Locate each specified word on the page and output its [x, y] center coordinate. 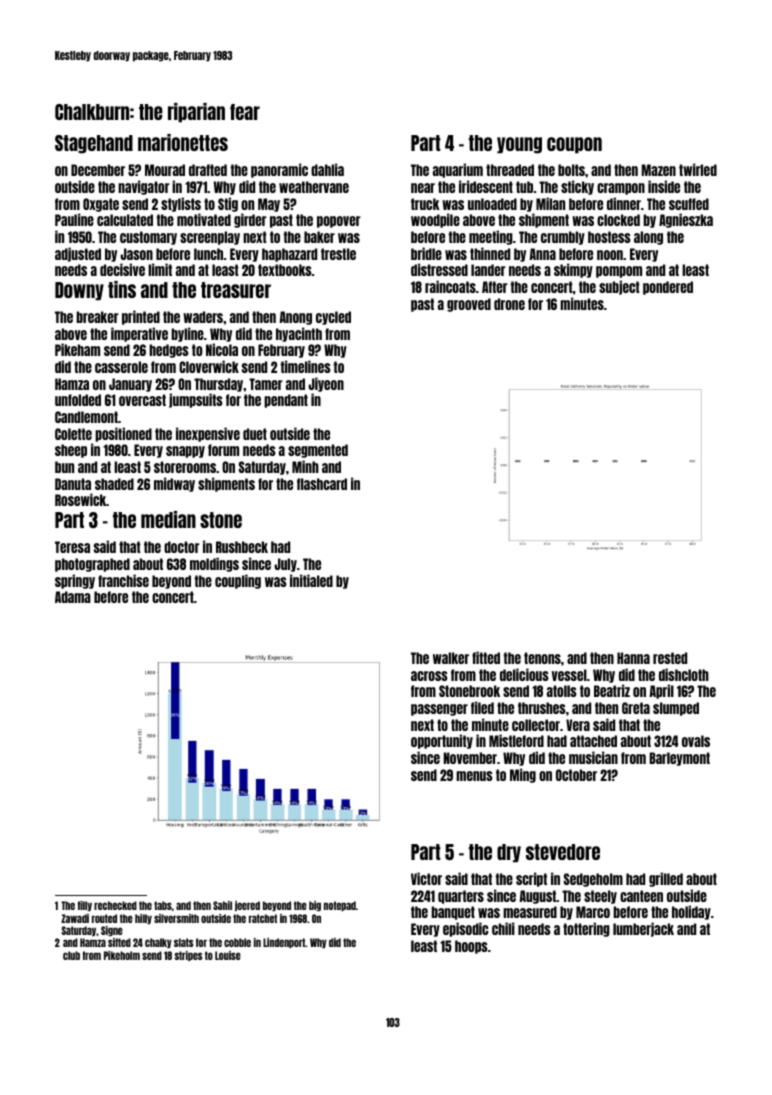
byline [187, 334]
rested [670, 658]
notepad [340, 906]
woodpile [435, 220]
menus [474, 776]
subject [619, 287]
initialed [311, 580]
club [71, 955]
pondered [668, 288]
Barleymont [680, 759]
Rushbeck [242, 547]
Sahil [222, 905]
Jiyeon [326, 384]
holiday [691, 912]
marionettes [183, 142]
